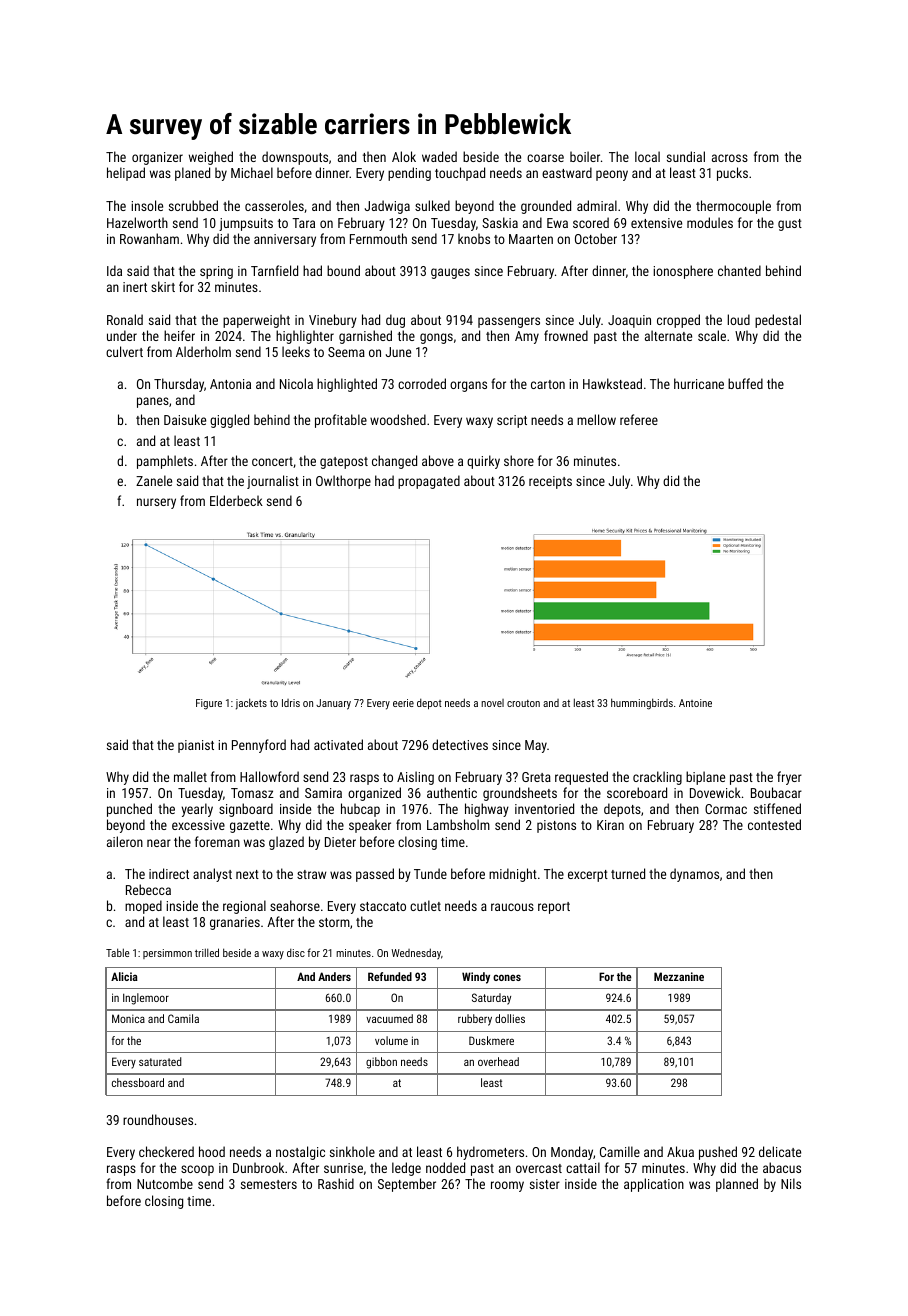 This page has height=1316, width=908. Describe the element at coordinates (258, 1167) in the page. I see `Dunbrook` at that location.
